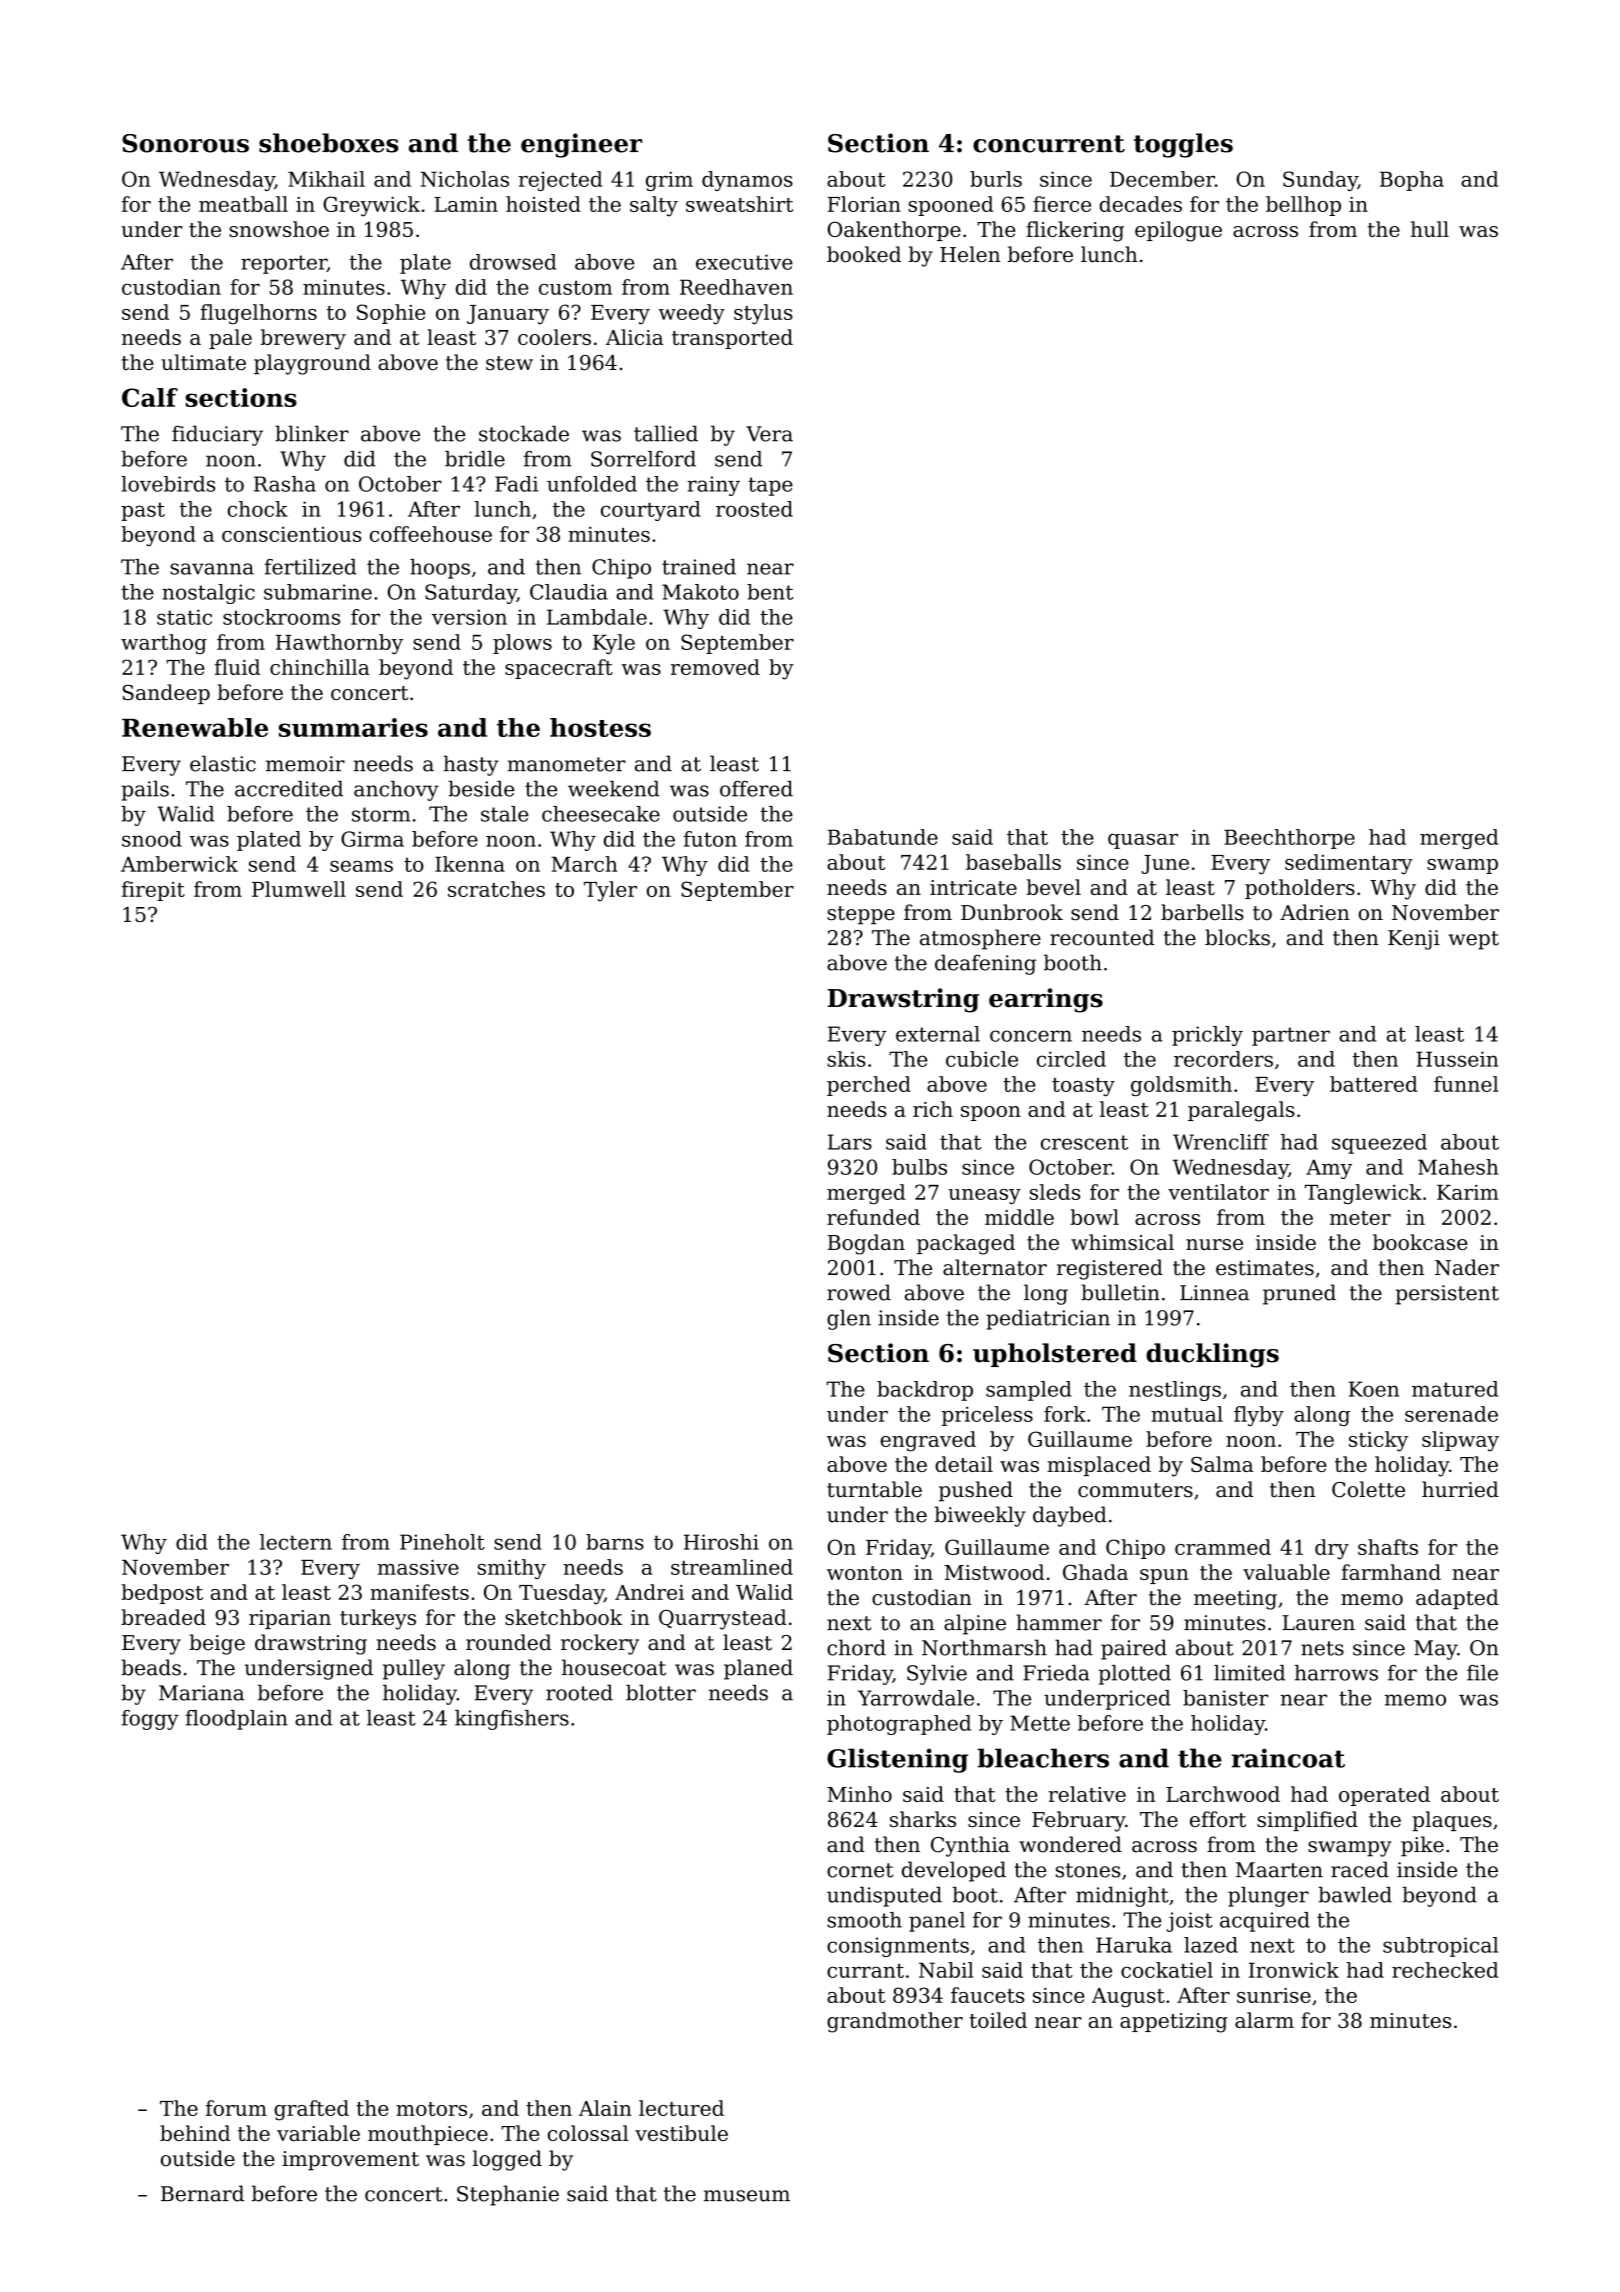 Image resolution: width=1620 pixels, height=2292 pixels. What do you see at coordinates (1452, 1821) in the screenshot?
I see `plaques` at bounding box center [1452, 1821].
